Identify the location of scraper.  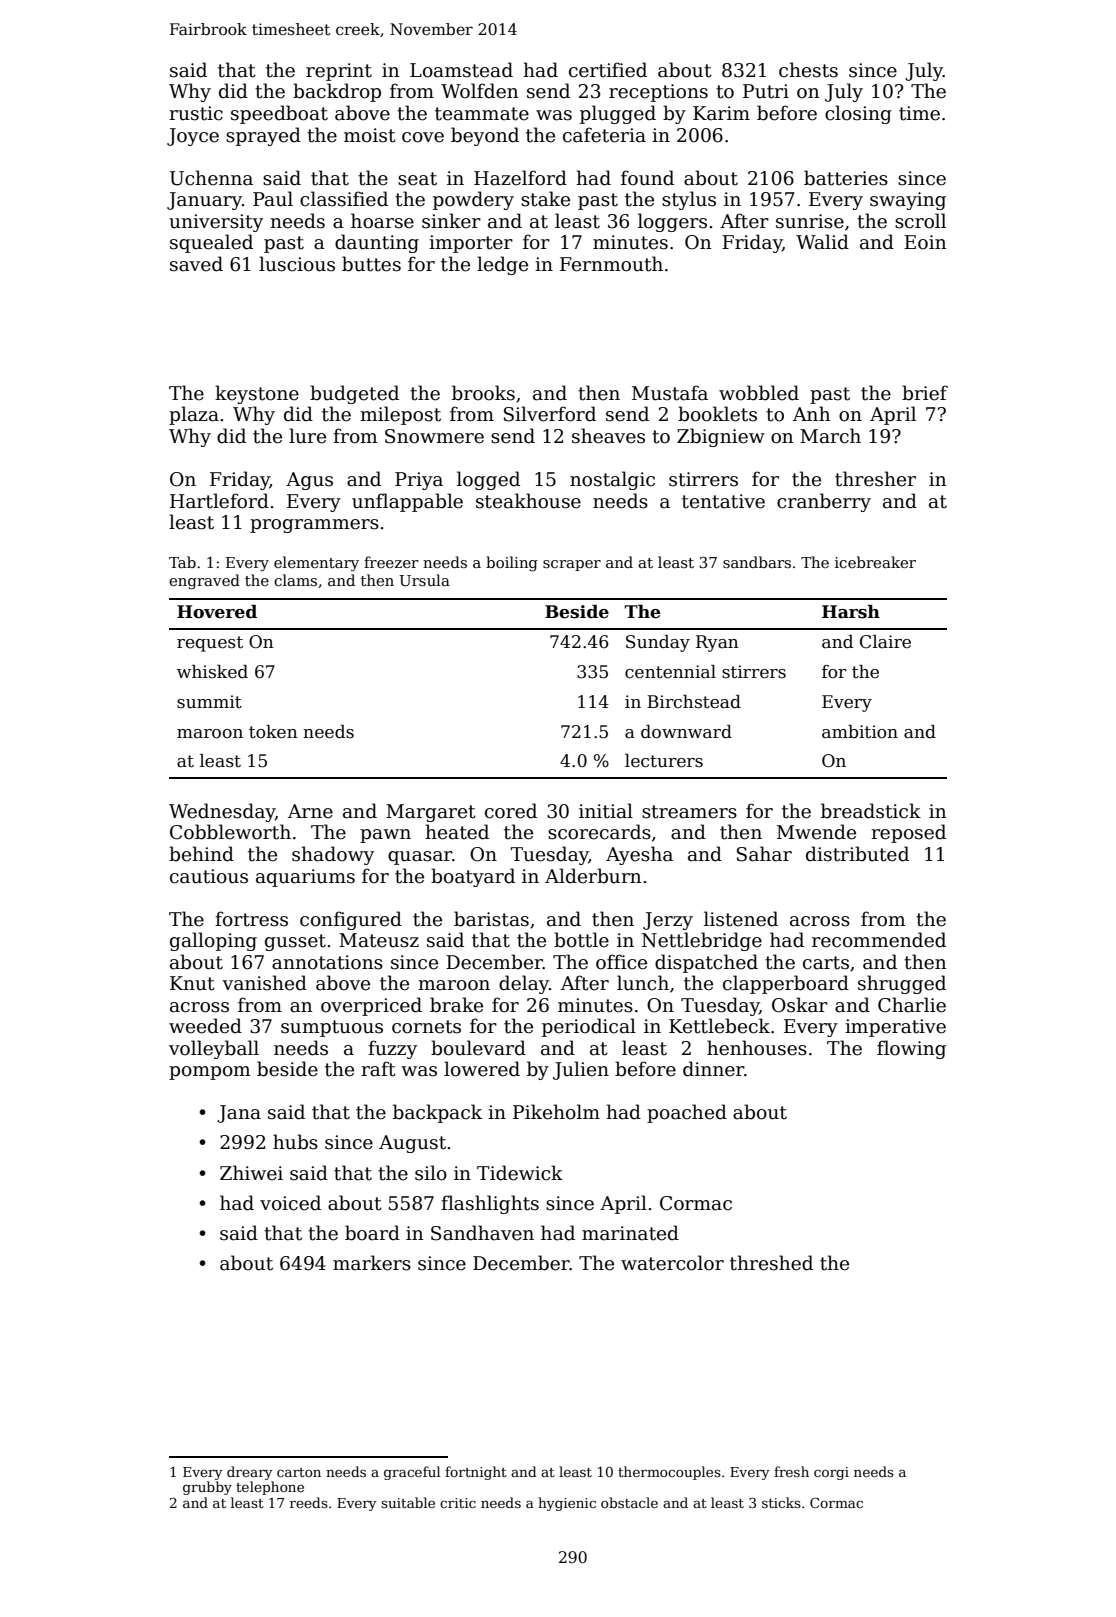
(572, 565).
